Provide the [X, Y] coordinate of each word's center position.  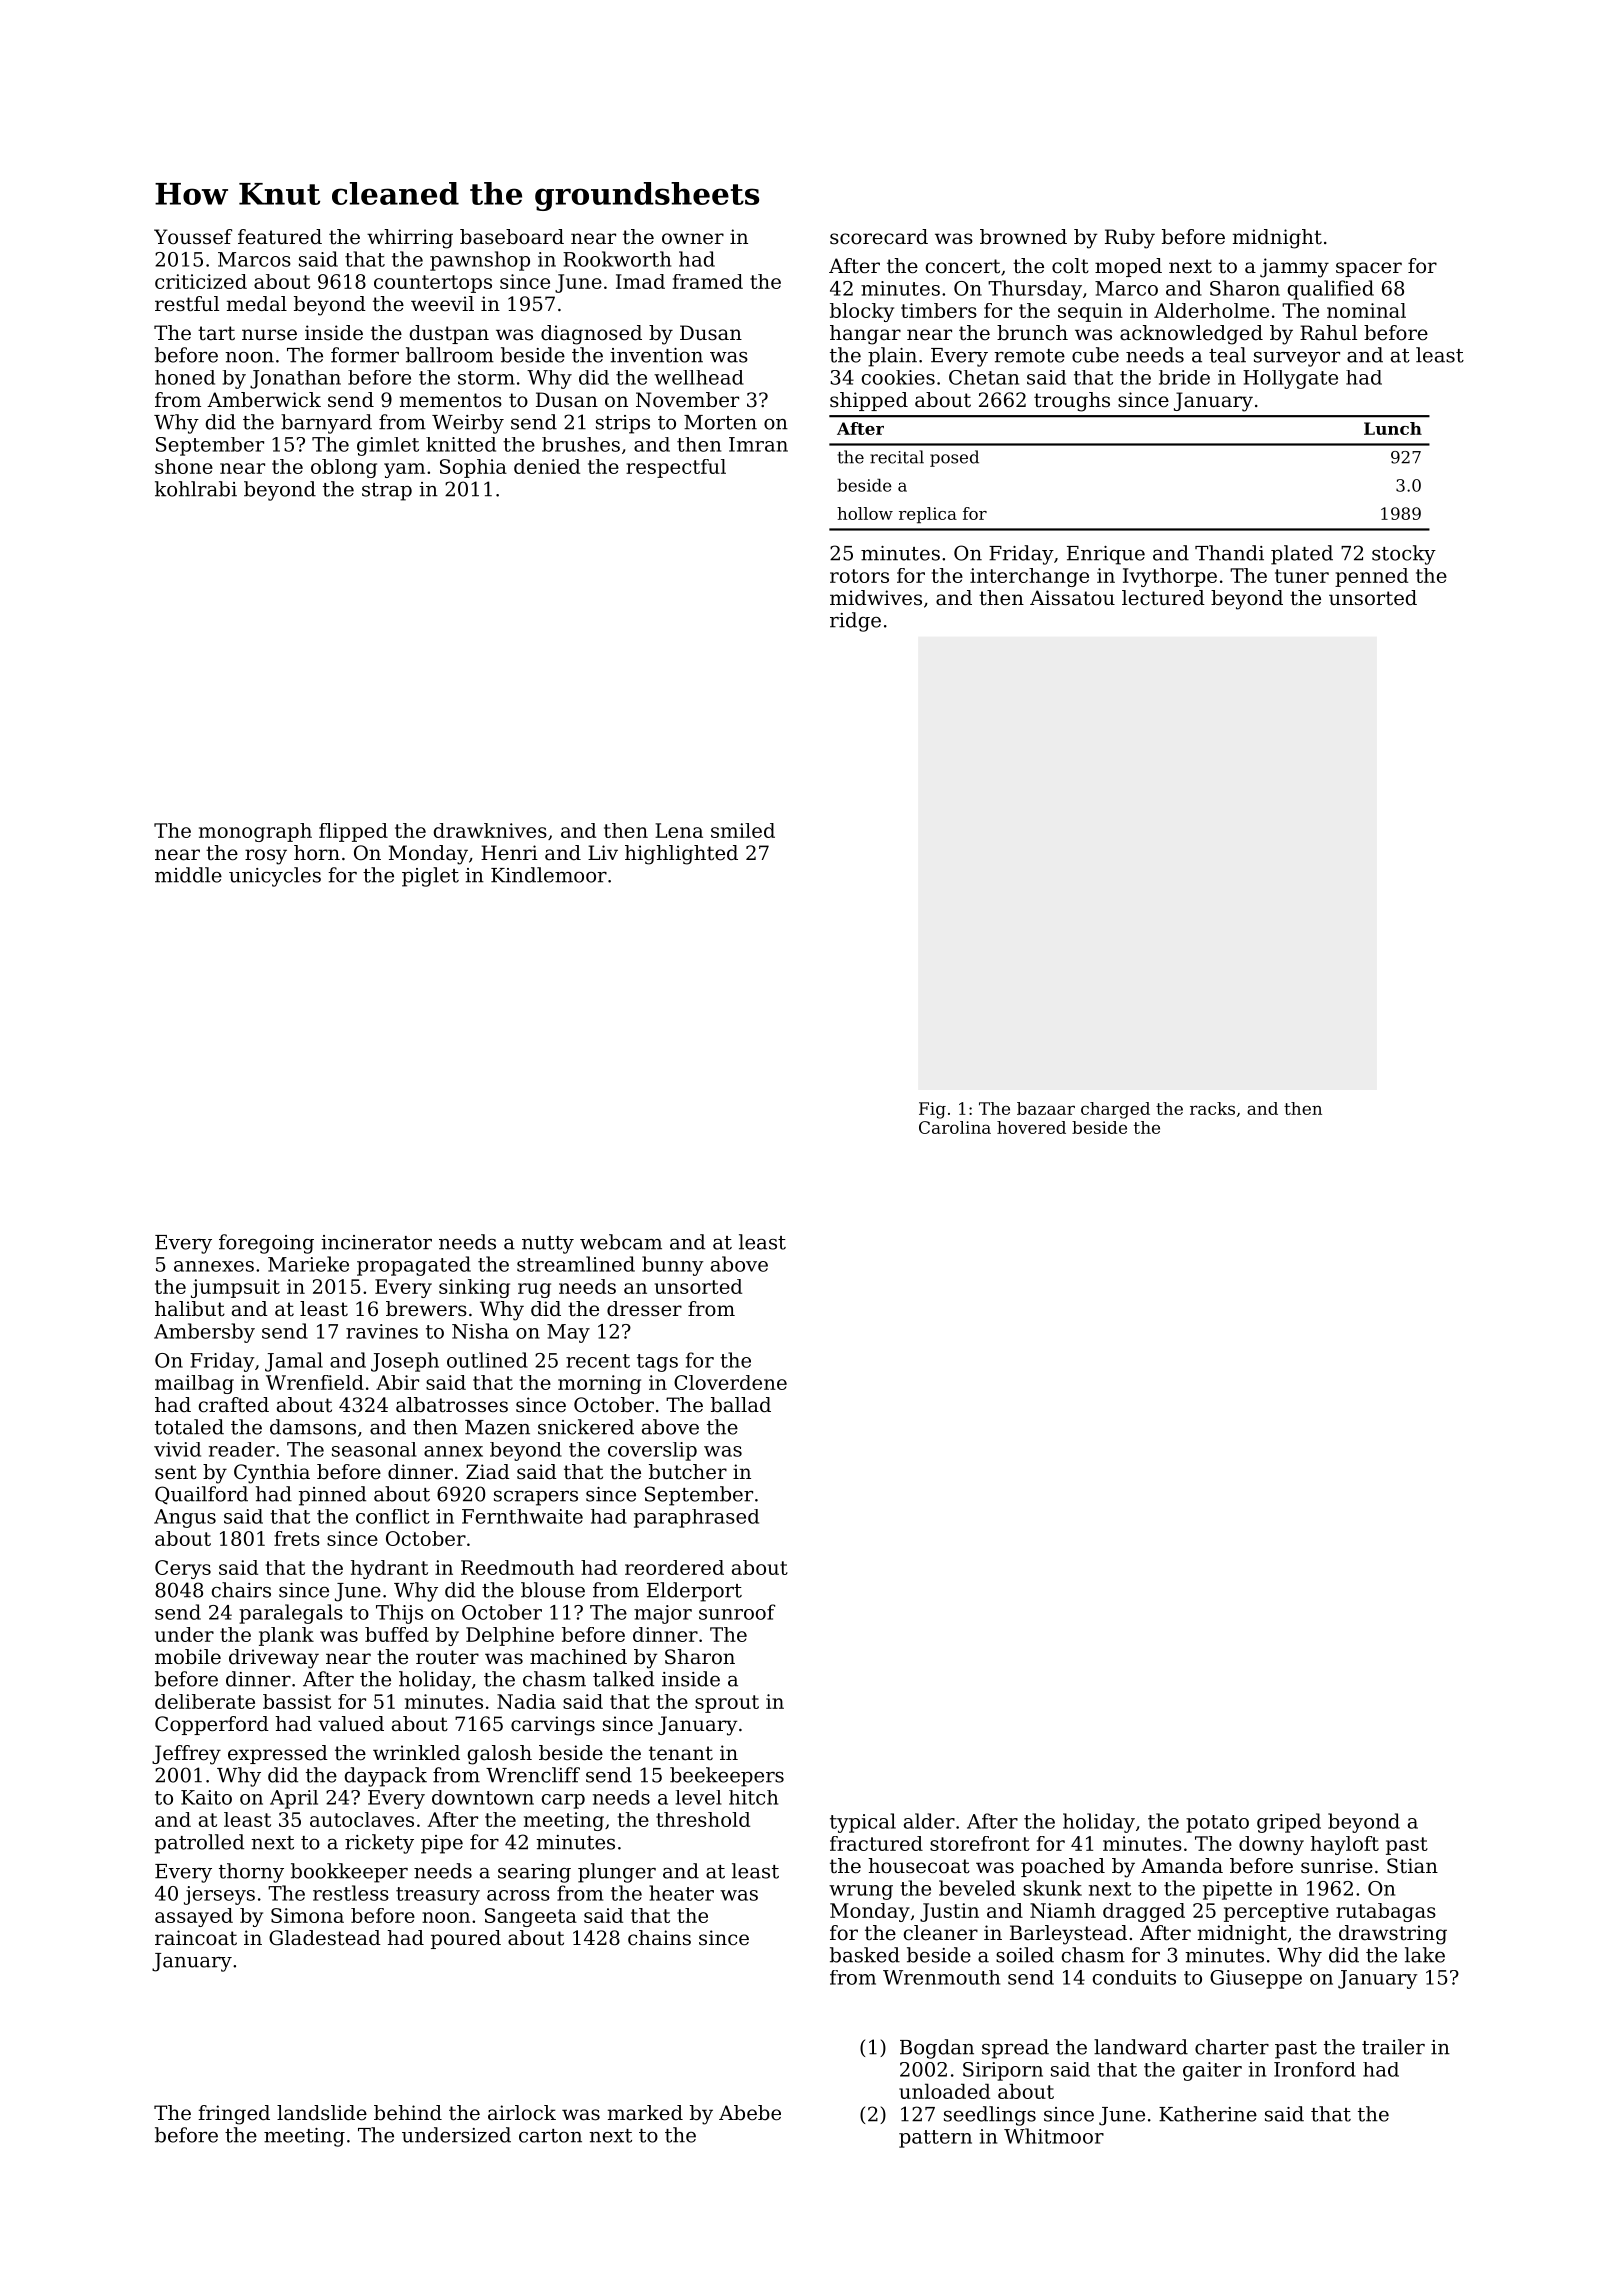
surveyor [1297, 359]
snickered [586, 1427]
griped [1289, 1823]
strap [387, 492]
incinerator [376, 1242]
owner [693, 238]
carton [550, 2136]
